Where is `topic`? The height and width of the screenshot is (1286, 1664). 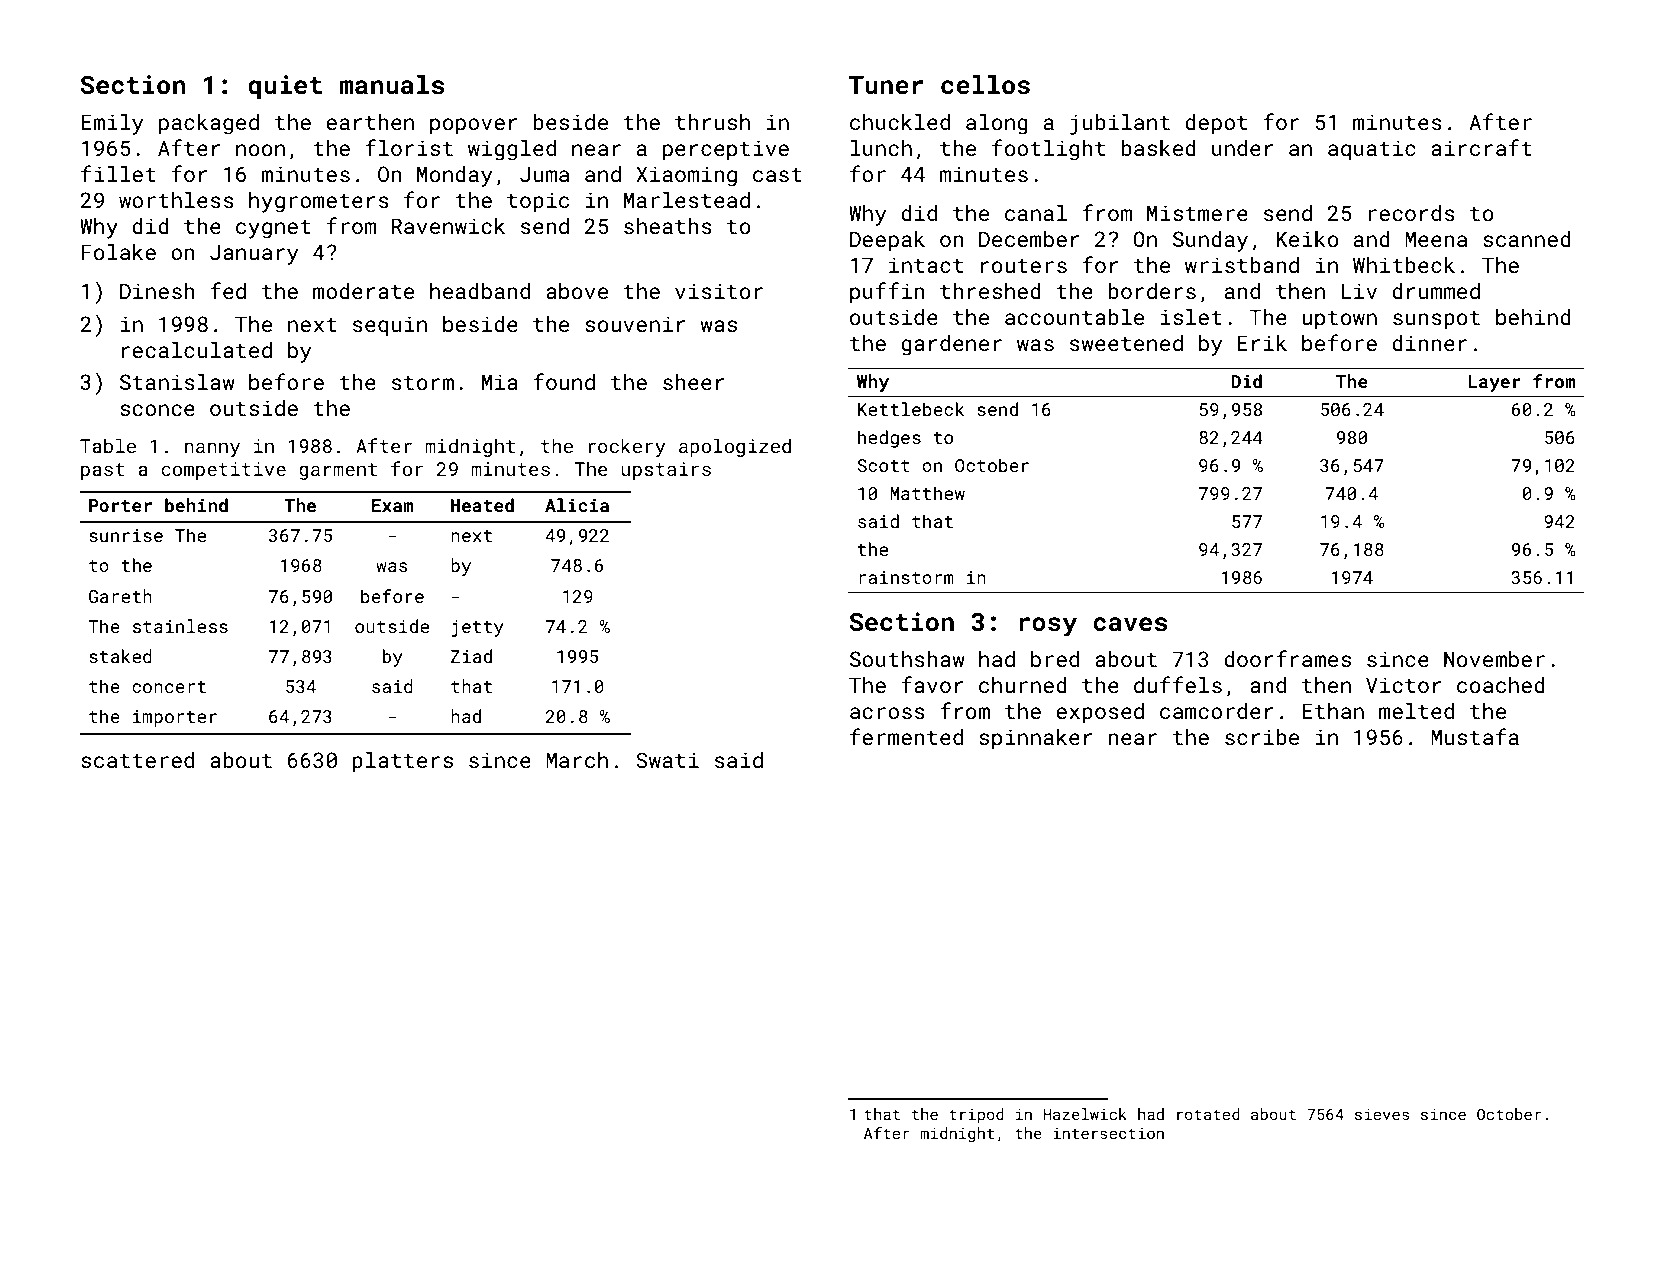
topic is located at coordinates (538, 202).
